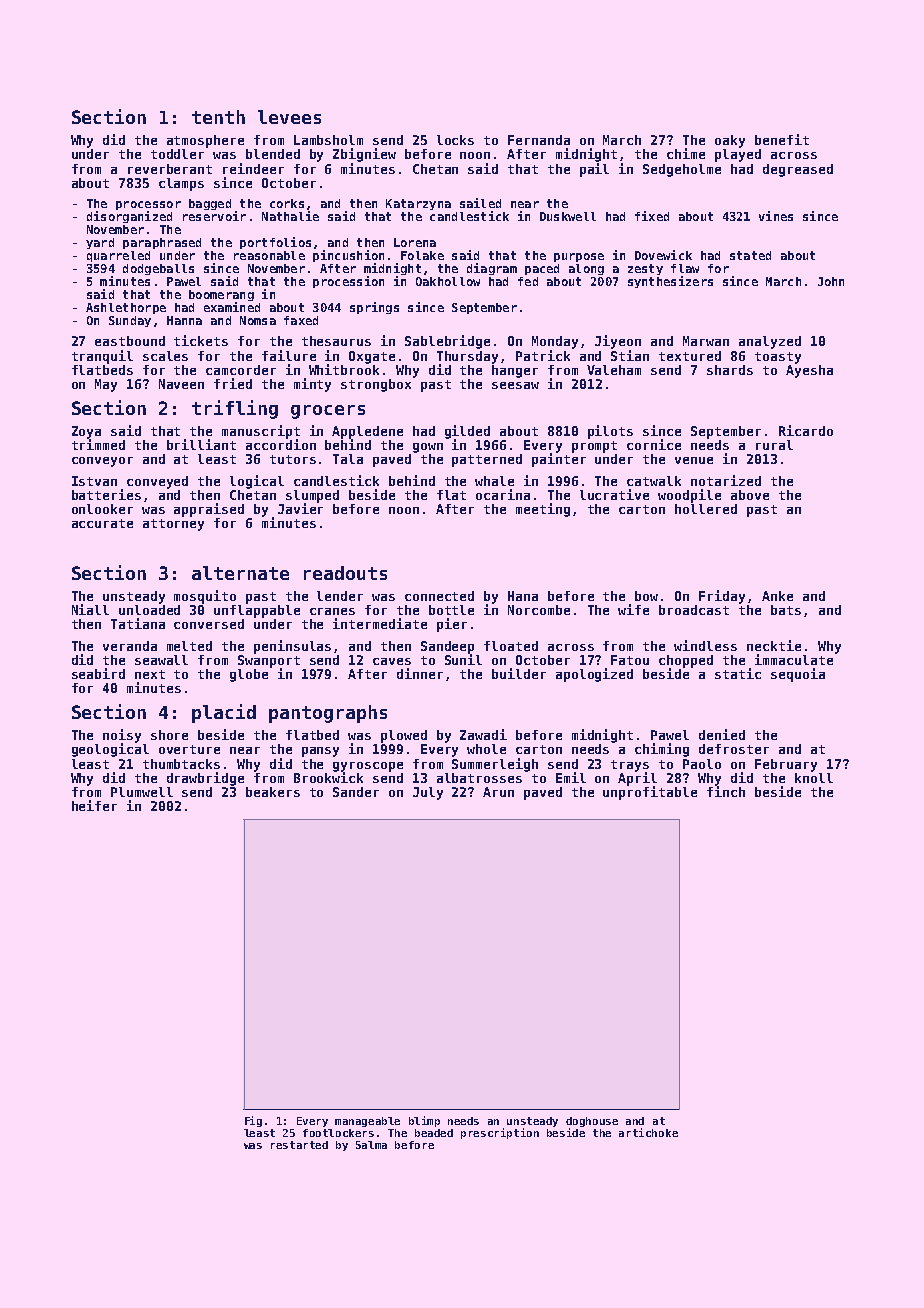 The width and height of the document is (924, 1308). Describe the element at coordinates (367, 1122) in the document. I see `manageable` at that location.
